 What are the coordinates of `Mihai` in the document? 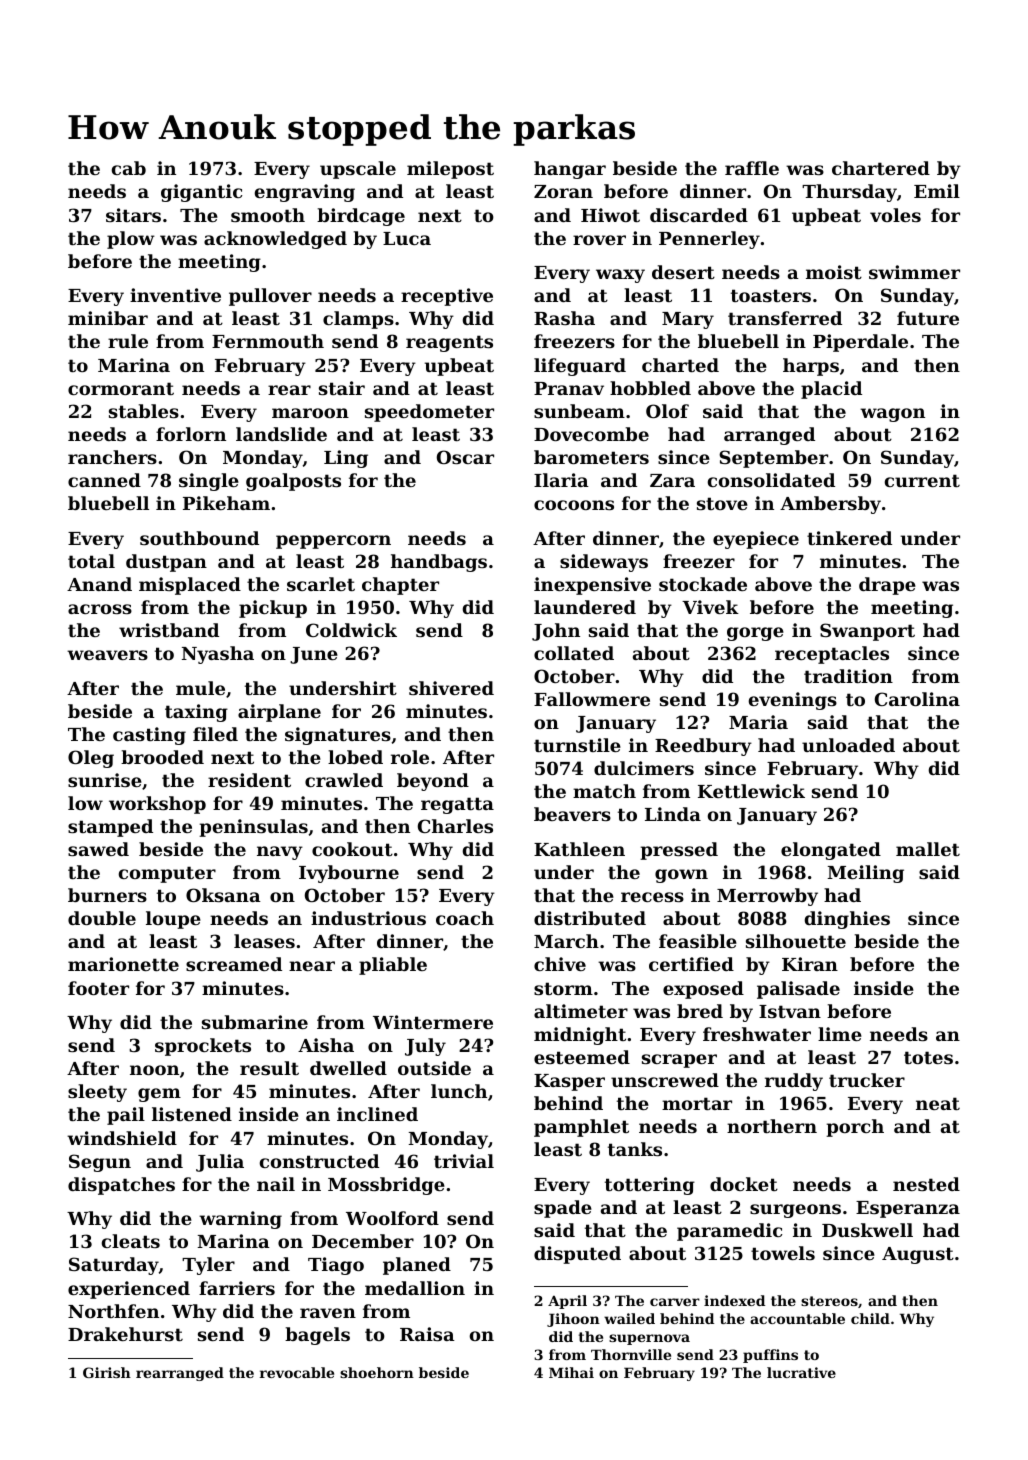 It's located at (571, 1372).
